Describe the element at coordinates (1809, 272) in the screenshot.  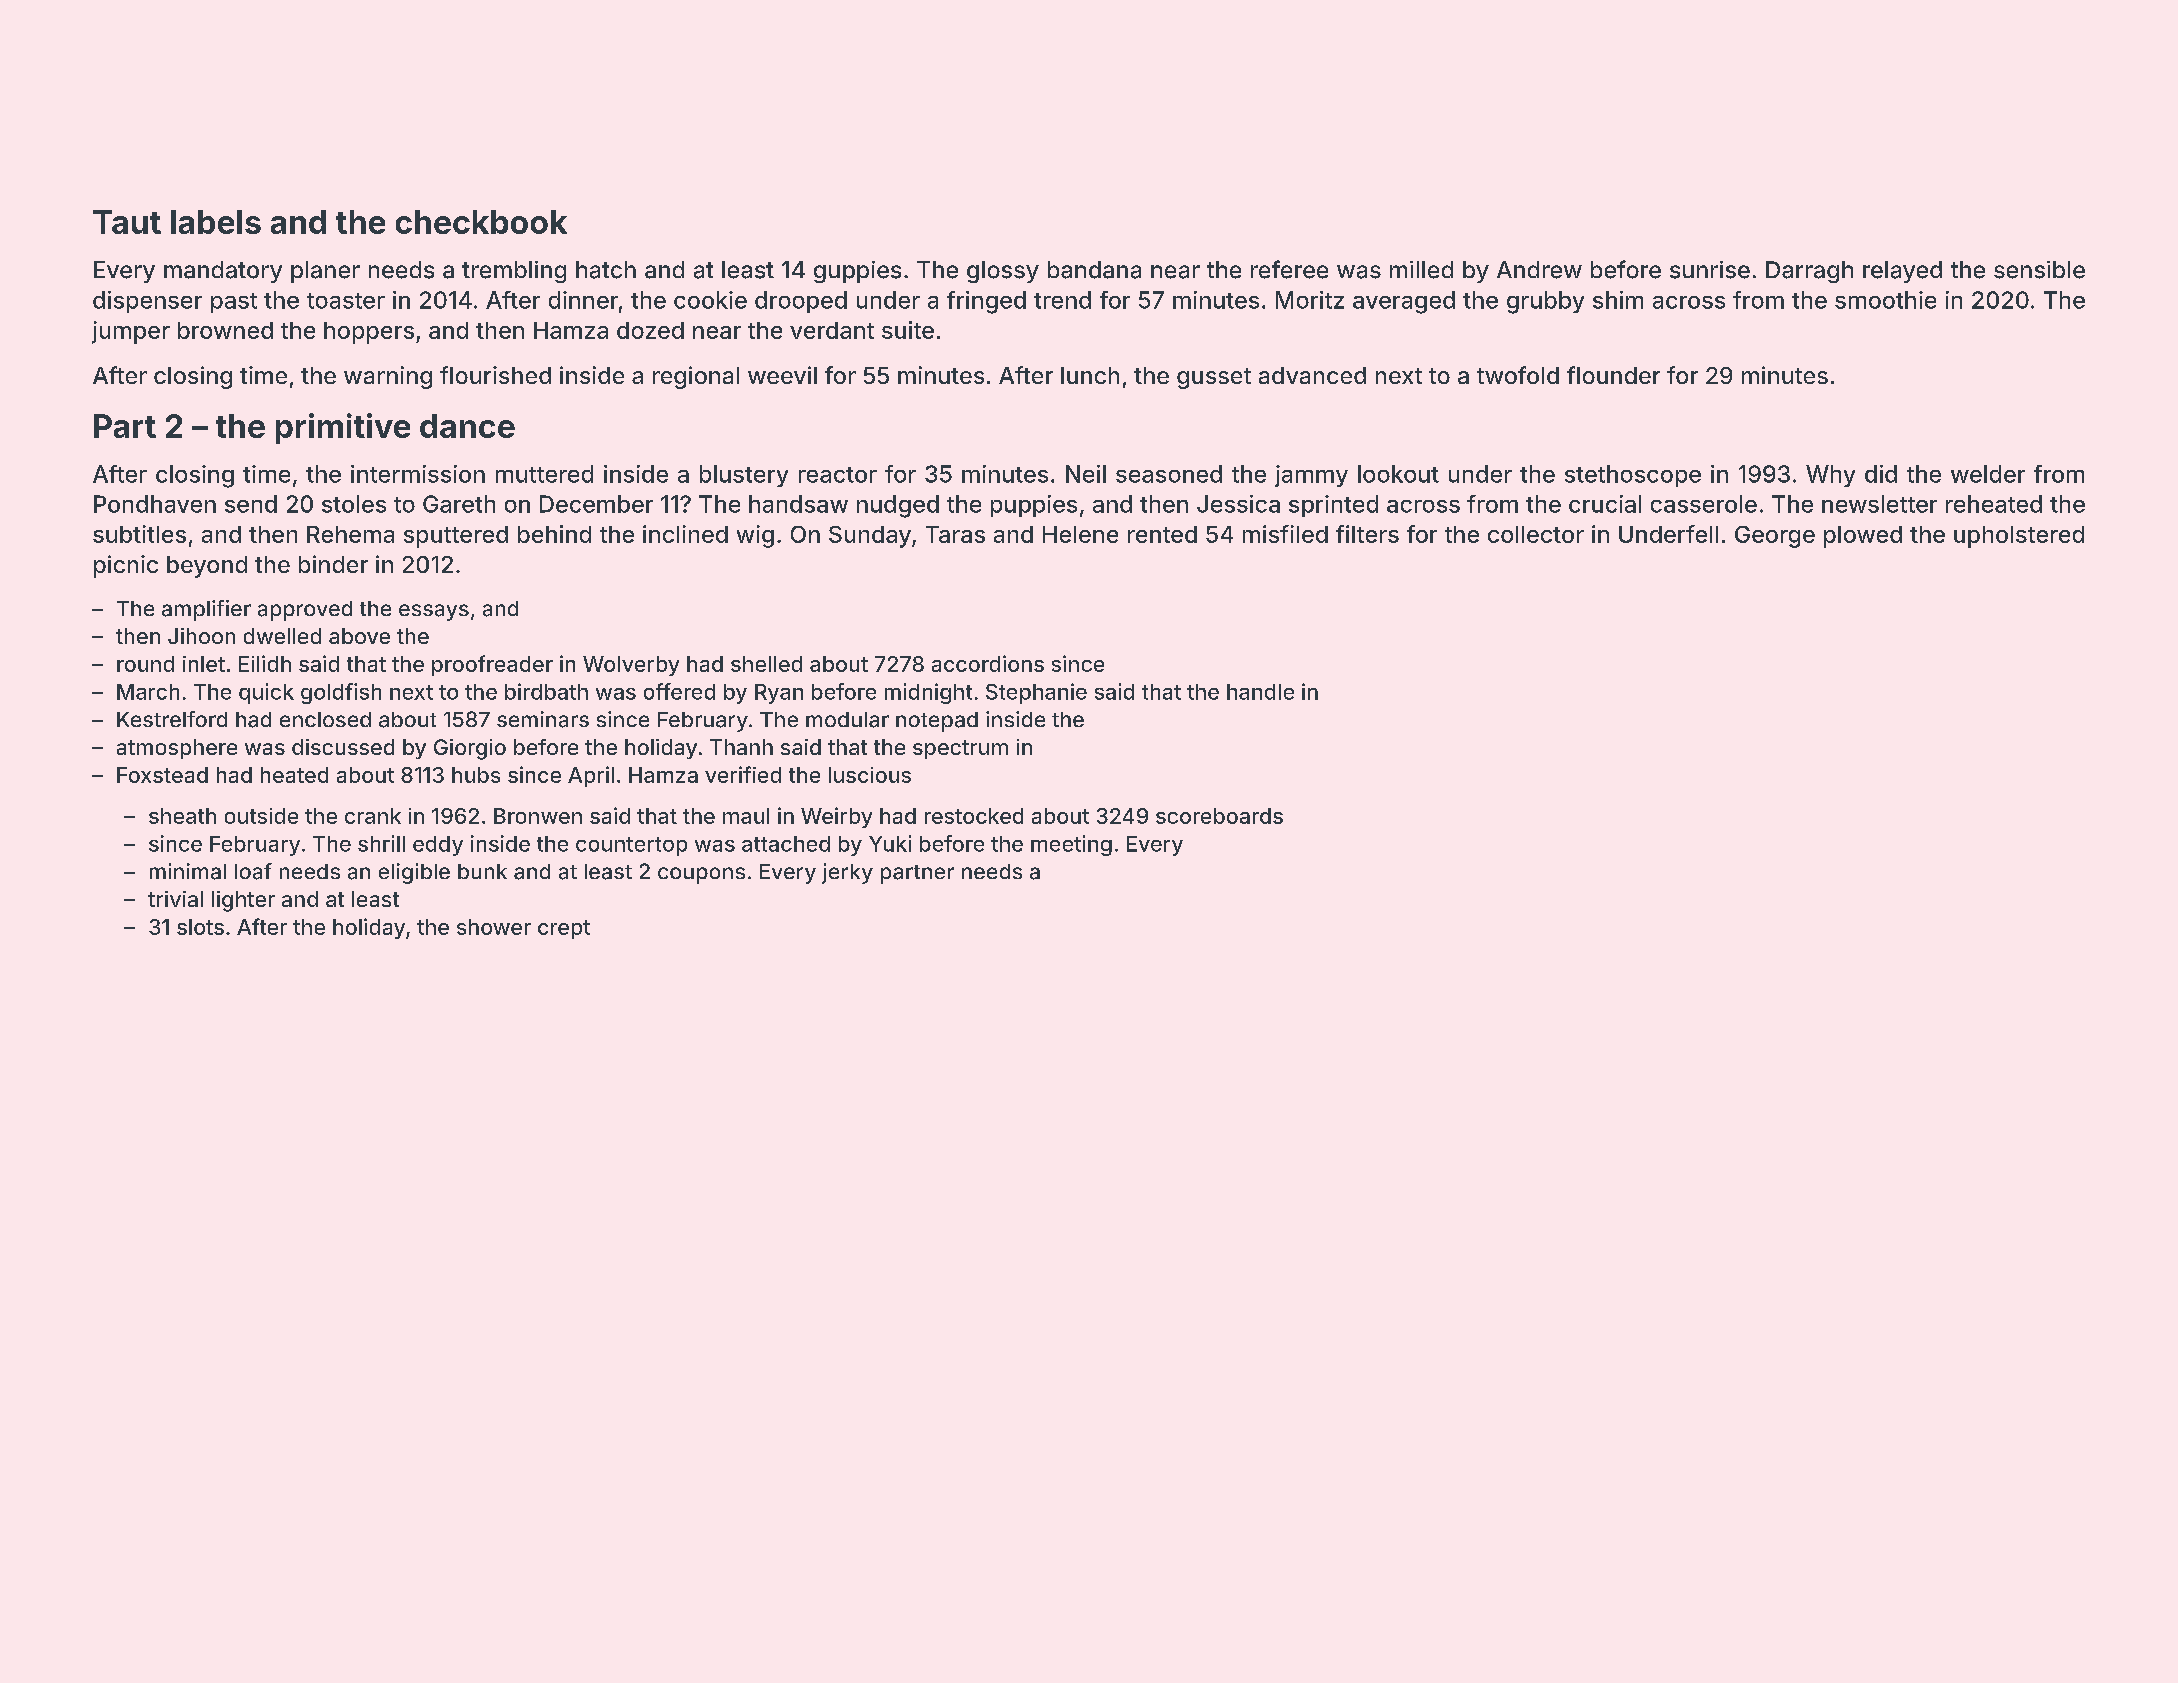
I see `Darragh` at that location.
